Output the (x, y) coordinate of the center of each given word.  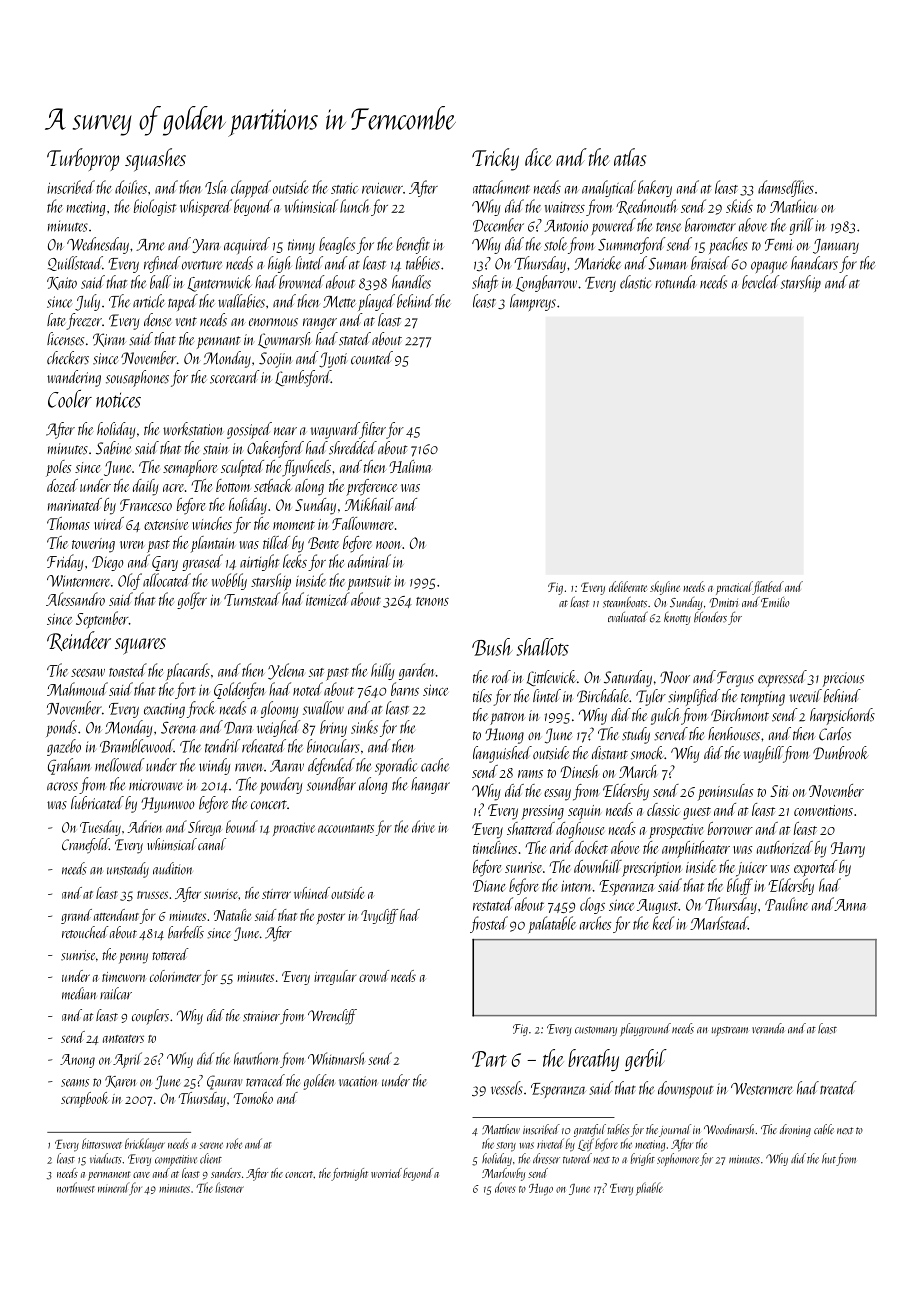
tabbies (423, 263)
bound (242, 826)
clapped (251, 189)
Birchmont (740, 715)
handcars (814, 263)
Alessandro (75, 599)
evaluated (628, 616)
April (127, 1060)
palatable (552, 925)
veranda (768, 1028)
